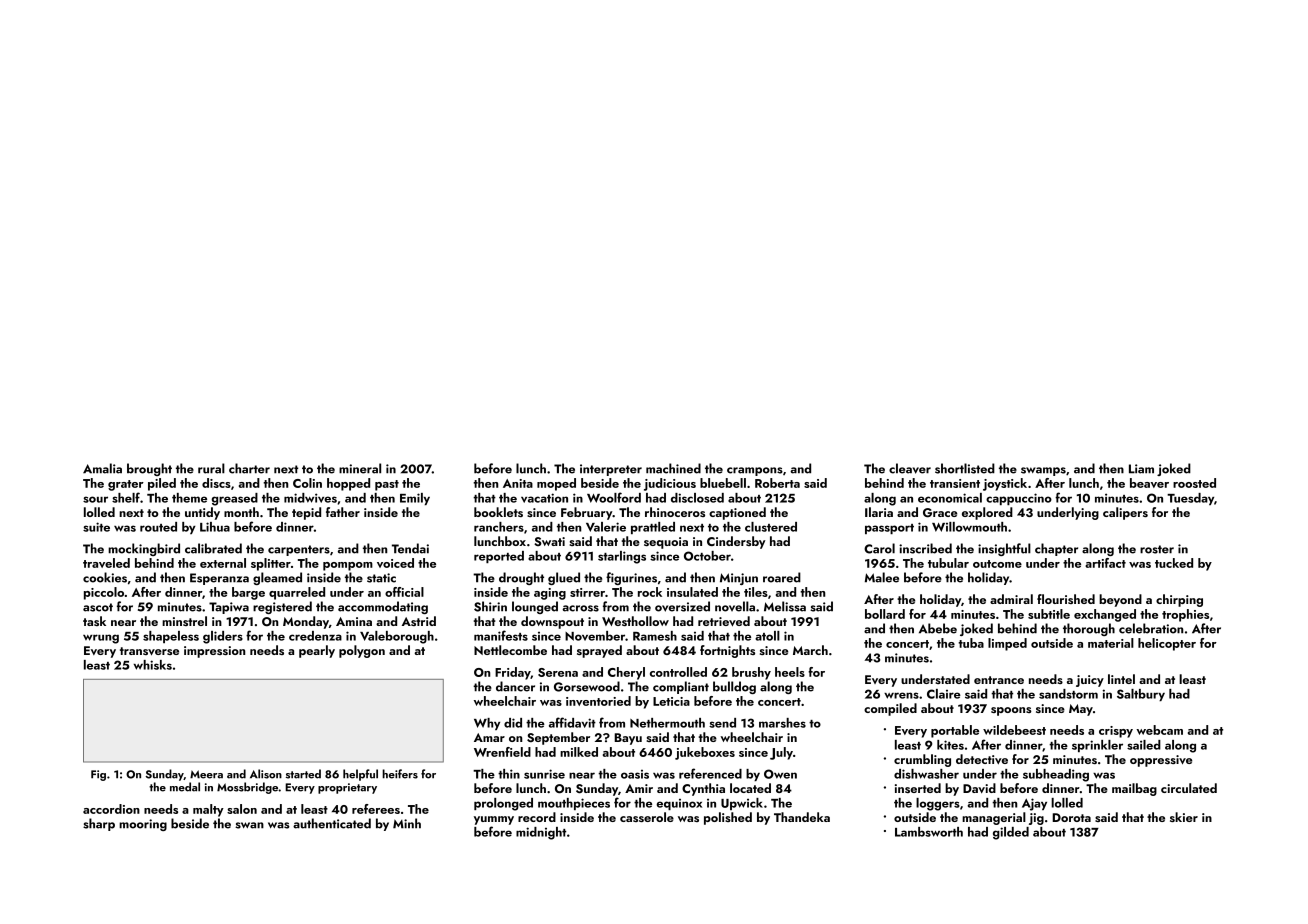 The width and height of the document is (1308, 924). What do you see at coordinates (950, 745) in the document?
I see `kites` at bounding box center [950, 745].
